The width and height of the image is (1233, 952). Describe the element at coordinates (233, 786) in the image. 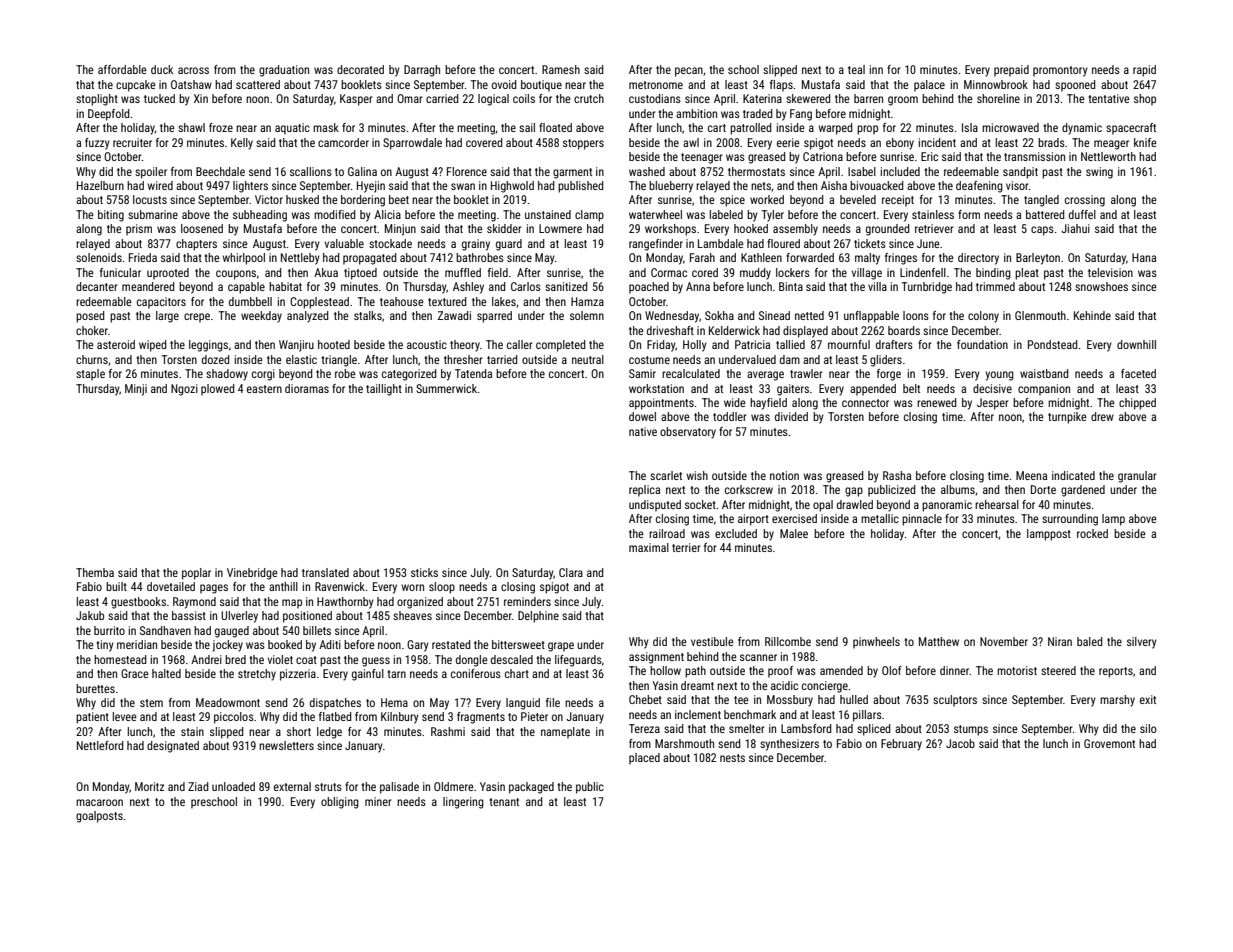

I see `unloaded` at that location.
